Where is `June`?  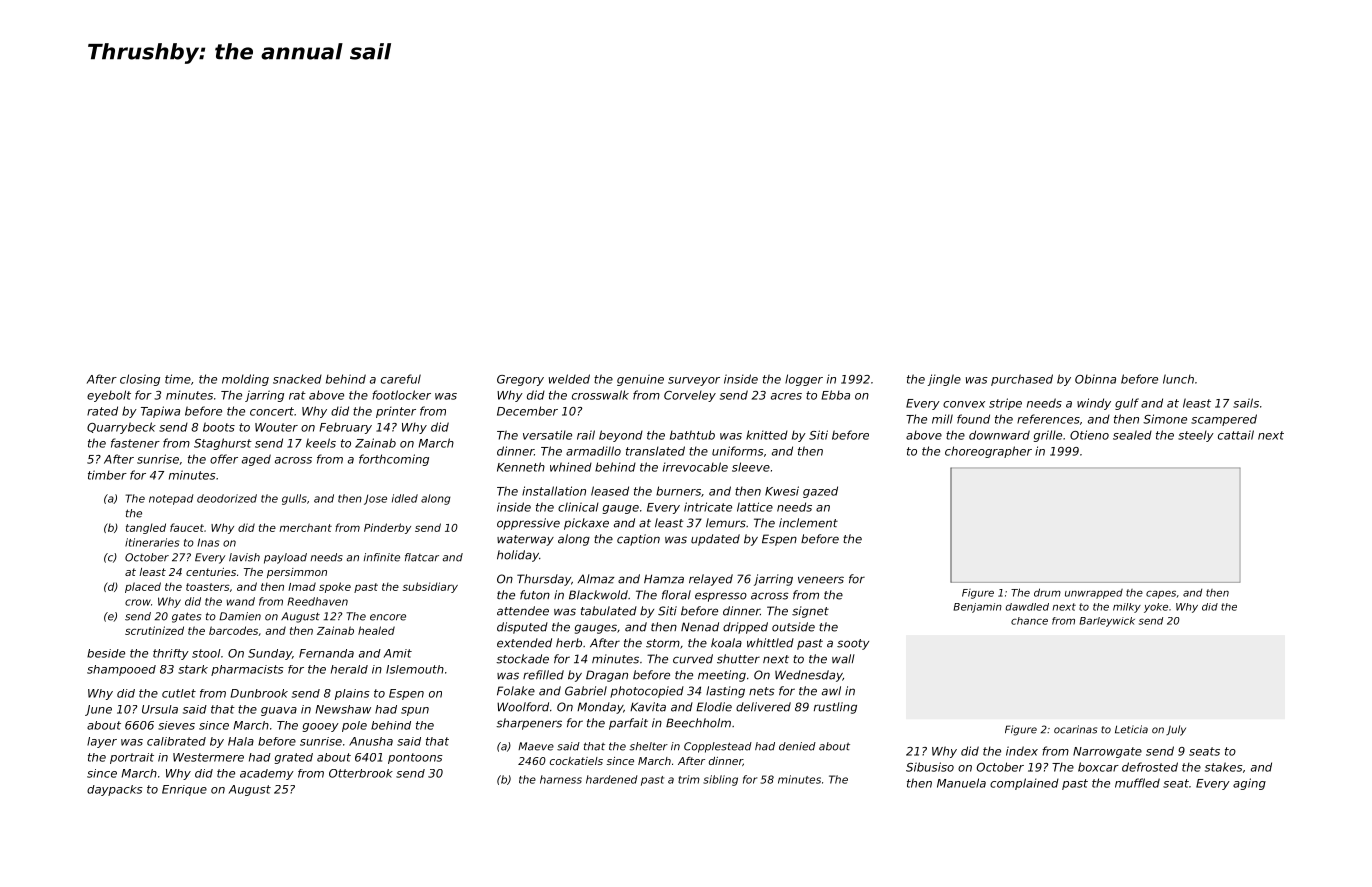
June is located at coordinates (98, 710).
